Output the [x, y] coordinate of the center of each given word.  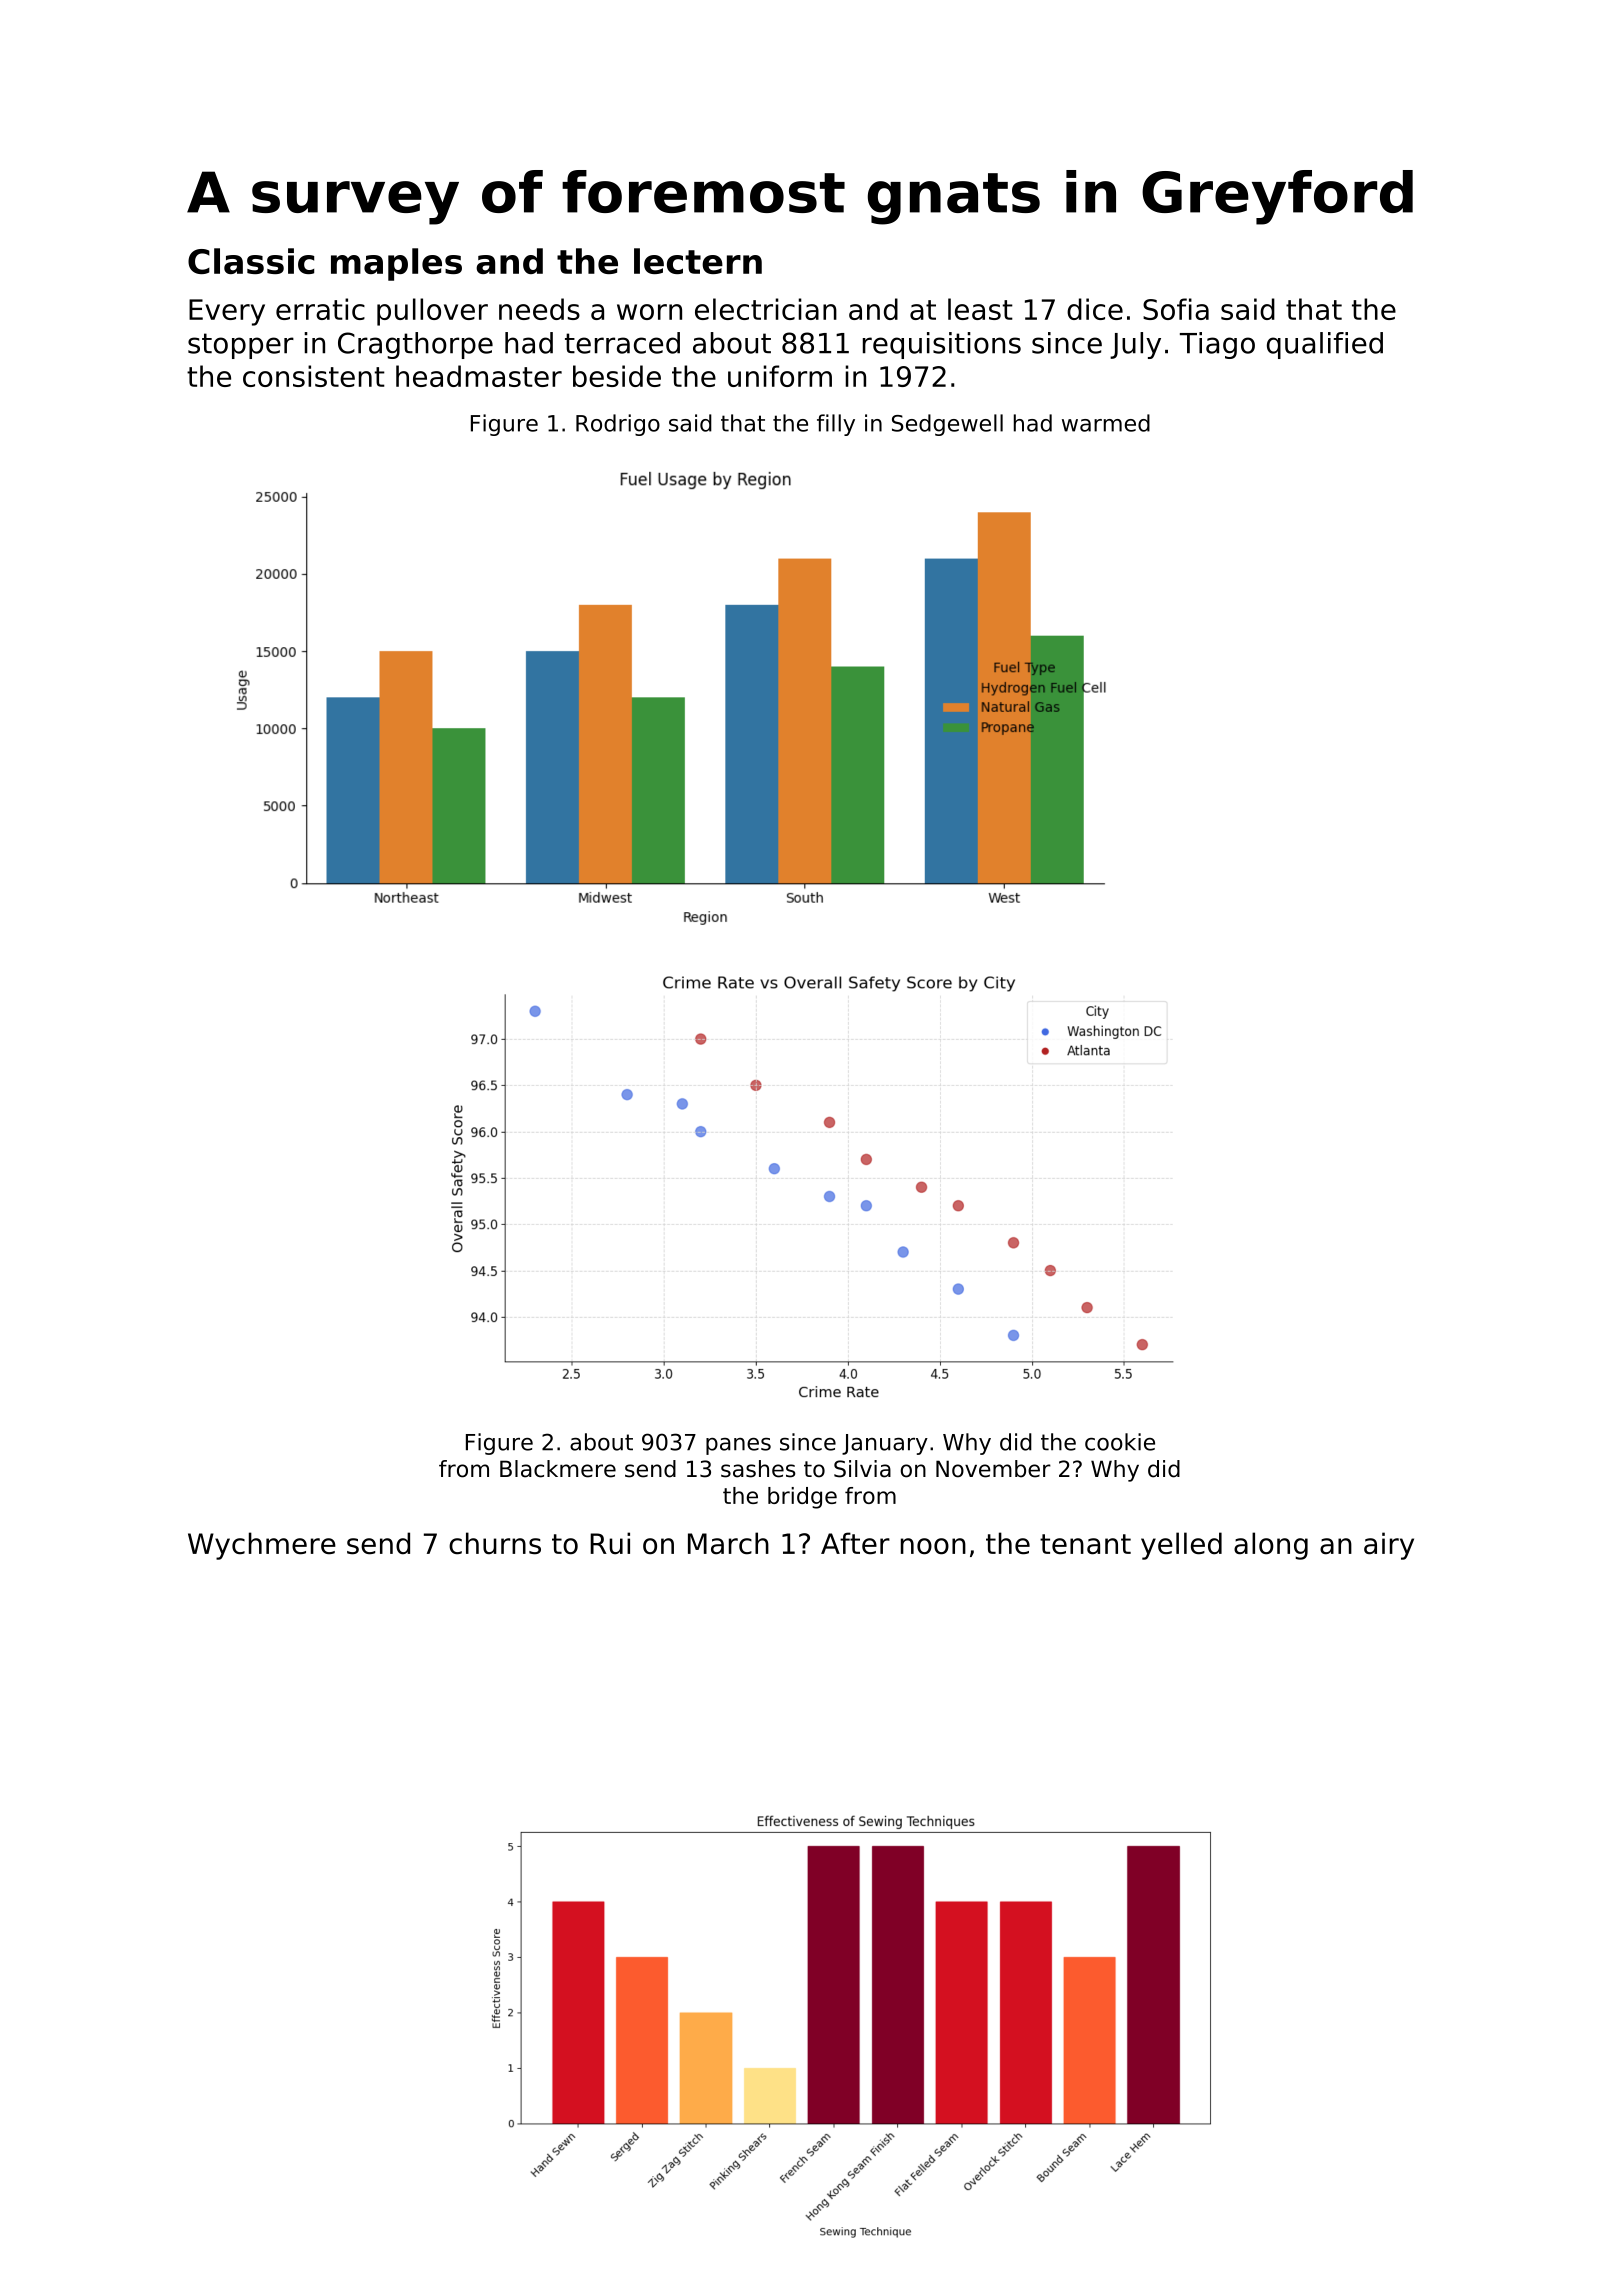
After [855, 1543]
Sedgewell [947, 425]
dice [1095, 309]
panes [738, 1446]
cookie [1120, 1442]
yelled [1181, 1546]
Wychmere [262, 1546]
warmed [1106, 423]
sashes [758, 1469]
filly [836, 425]
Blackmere [558, 1469]
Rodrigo [618, 425]
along [1271, 1546]
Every [227, 312]
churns [495, 1543]
